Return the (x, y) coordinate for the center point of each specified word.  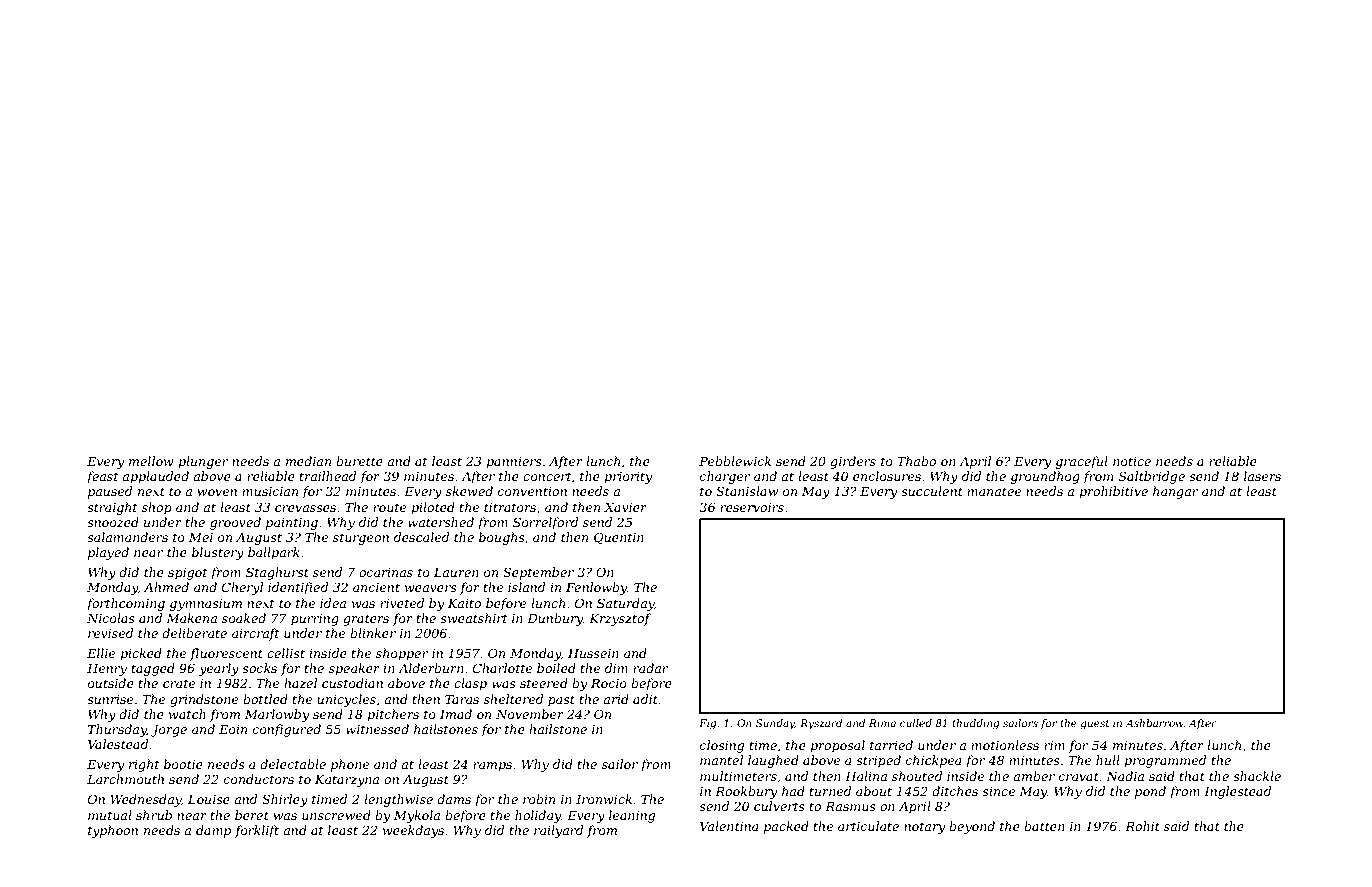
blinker (373, 633)
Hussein (593, 653)
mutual (110, 815)
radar (650, 668)
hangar (1175, 492)
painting (292, 524)
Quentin (619, 538)
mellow (151, 461)
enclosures (887, 476)
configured (287, 730)
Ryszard (821, 724)
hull (1108, 760)
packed (786, 827)
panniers (514, 463)
